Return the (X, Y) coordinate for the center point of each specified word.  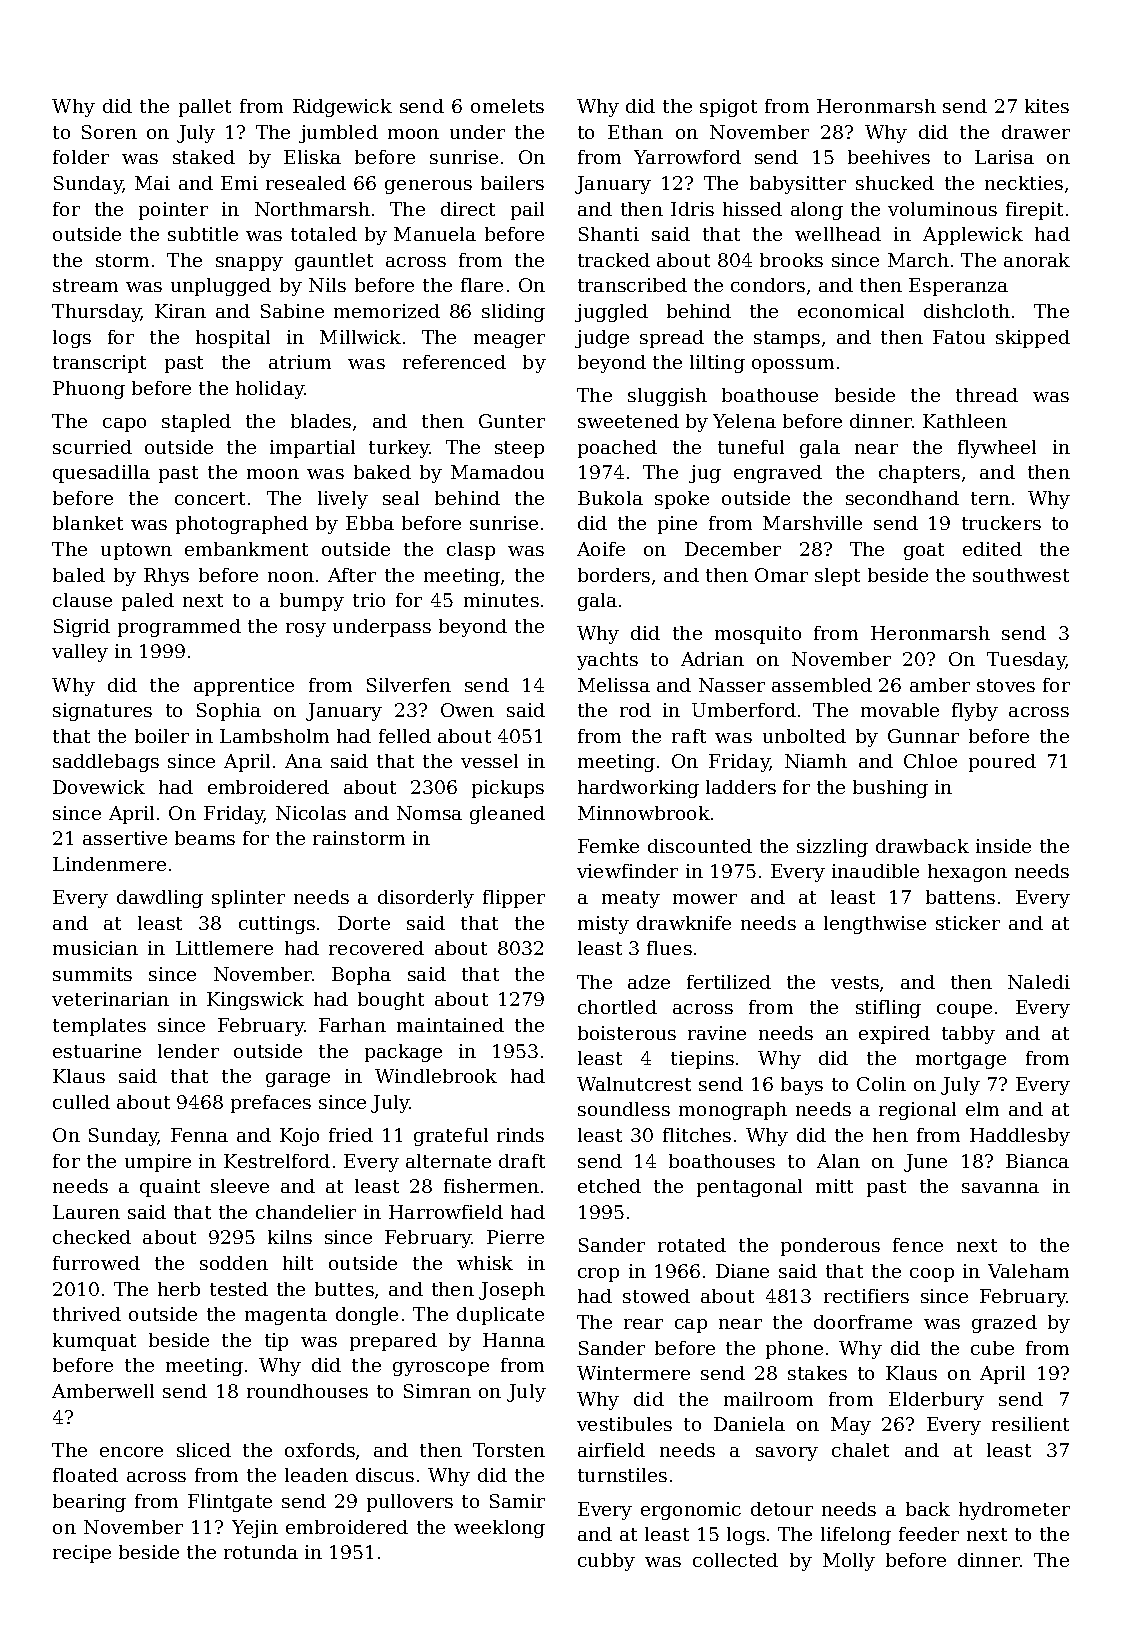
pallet (205, 108)
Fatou (959, 337)
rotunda (261, 1552)
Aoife (601, 549)
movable (900, 710)
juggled (611, 313)
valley (80, 653)
